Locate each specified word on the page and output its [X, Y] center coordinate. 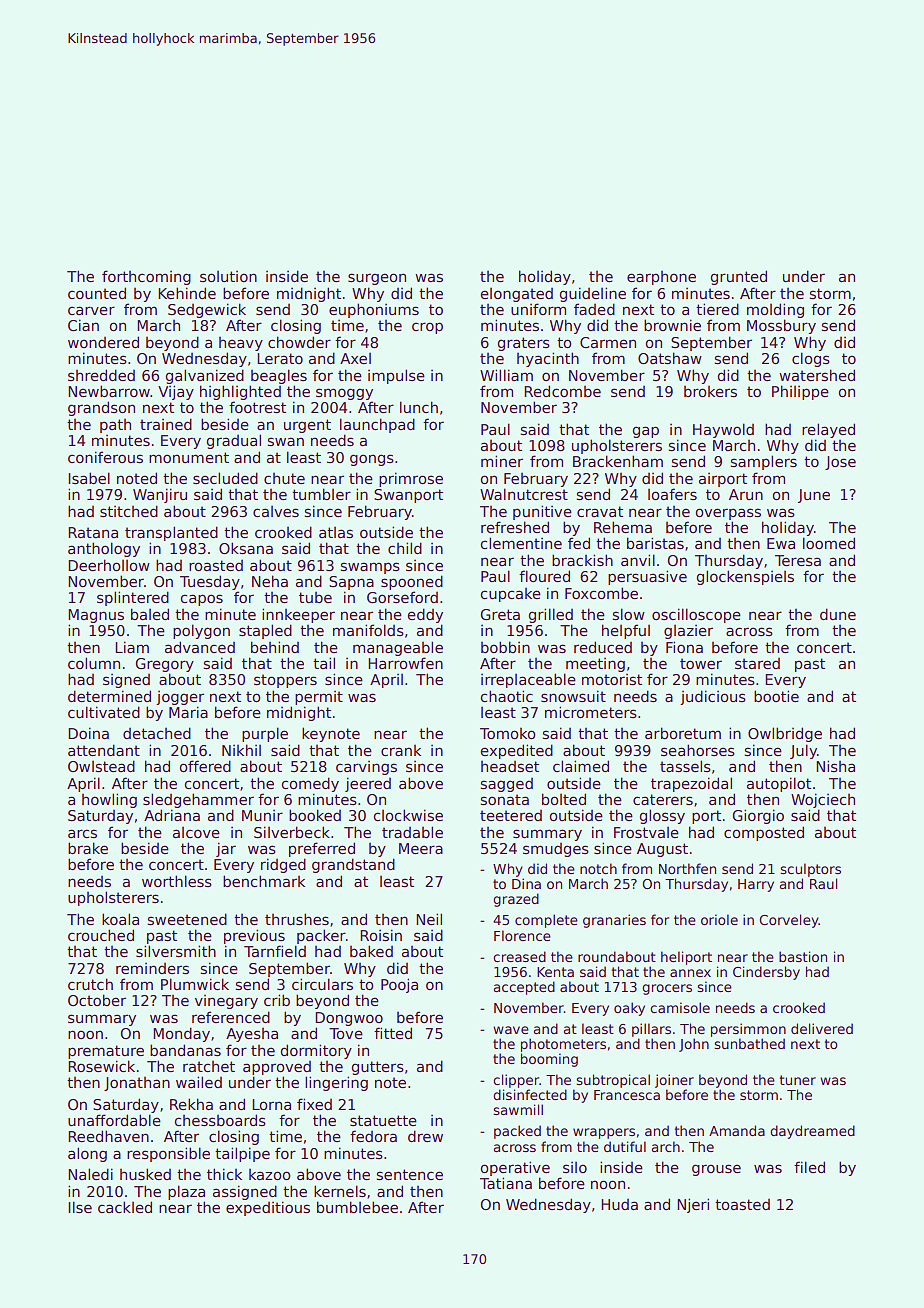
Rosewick [101, 1066]
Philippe [800, 392]
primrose [411, 479]
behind [275, 647]
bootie [776, 696]
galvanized [204, 376]
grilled [550, 615]
